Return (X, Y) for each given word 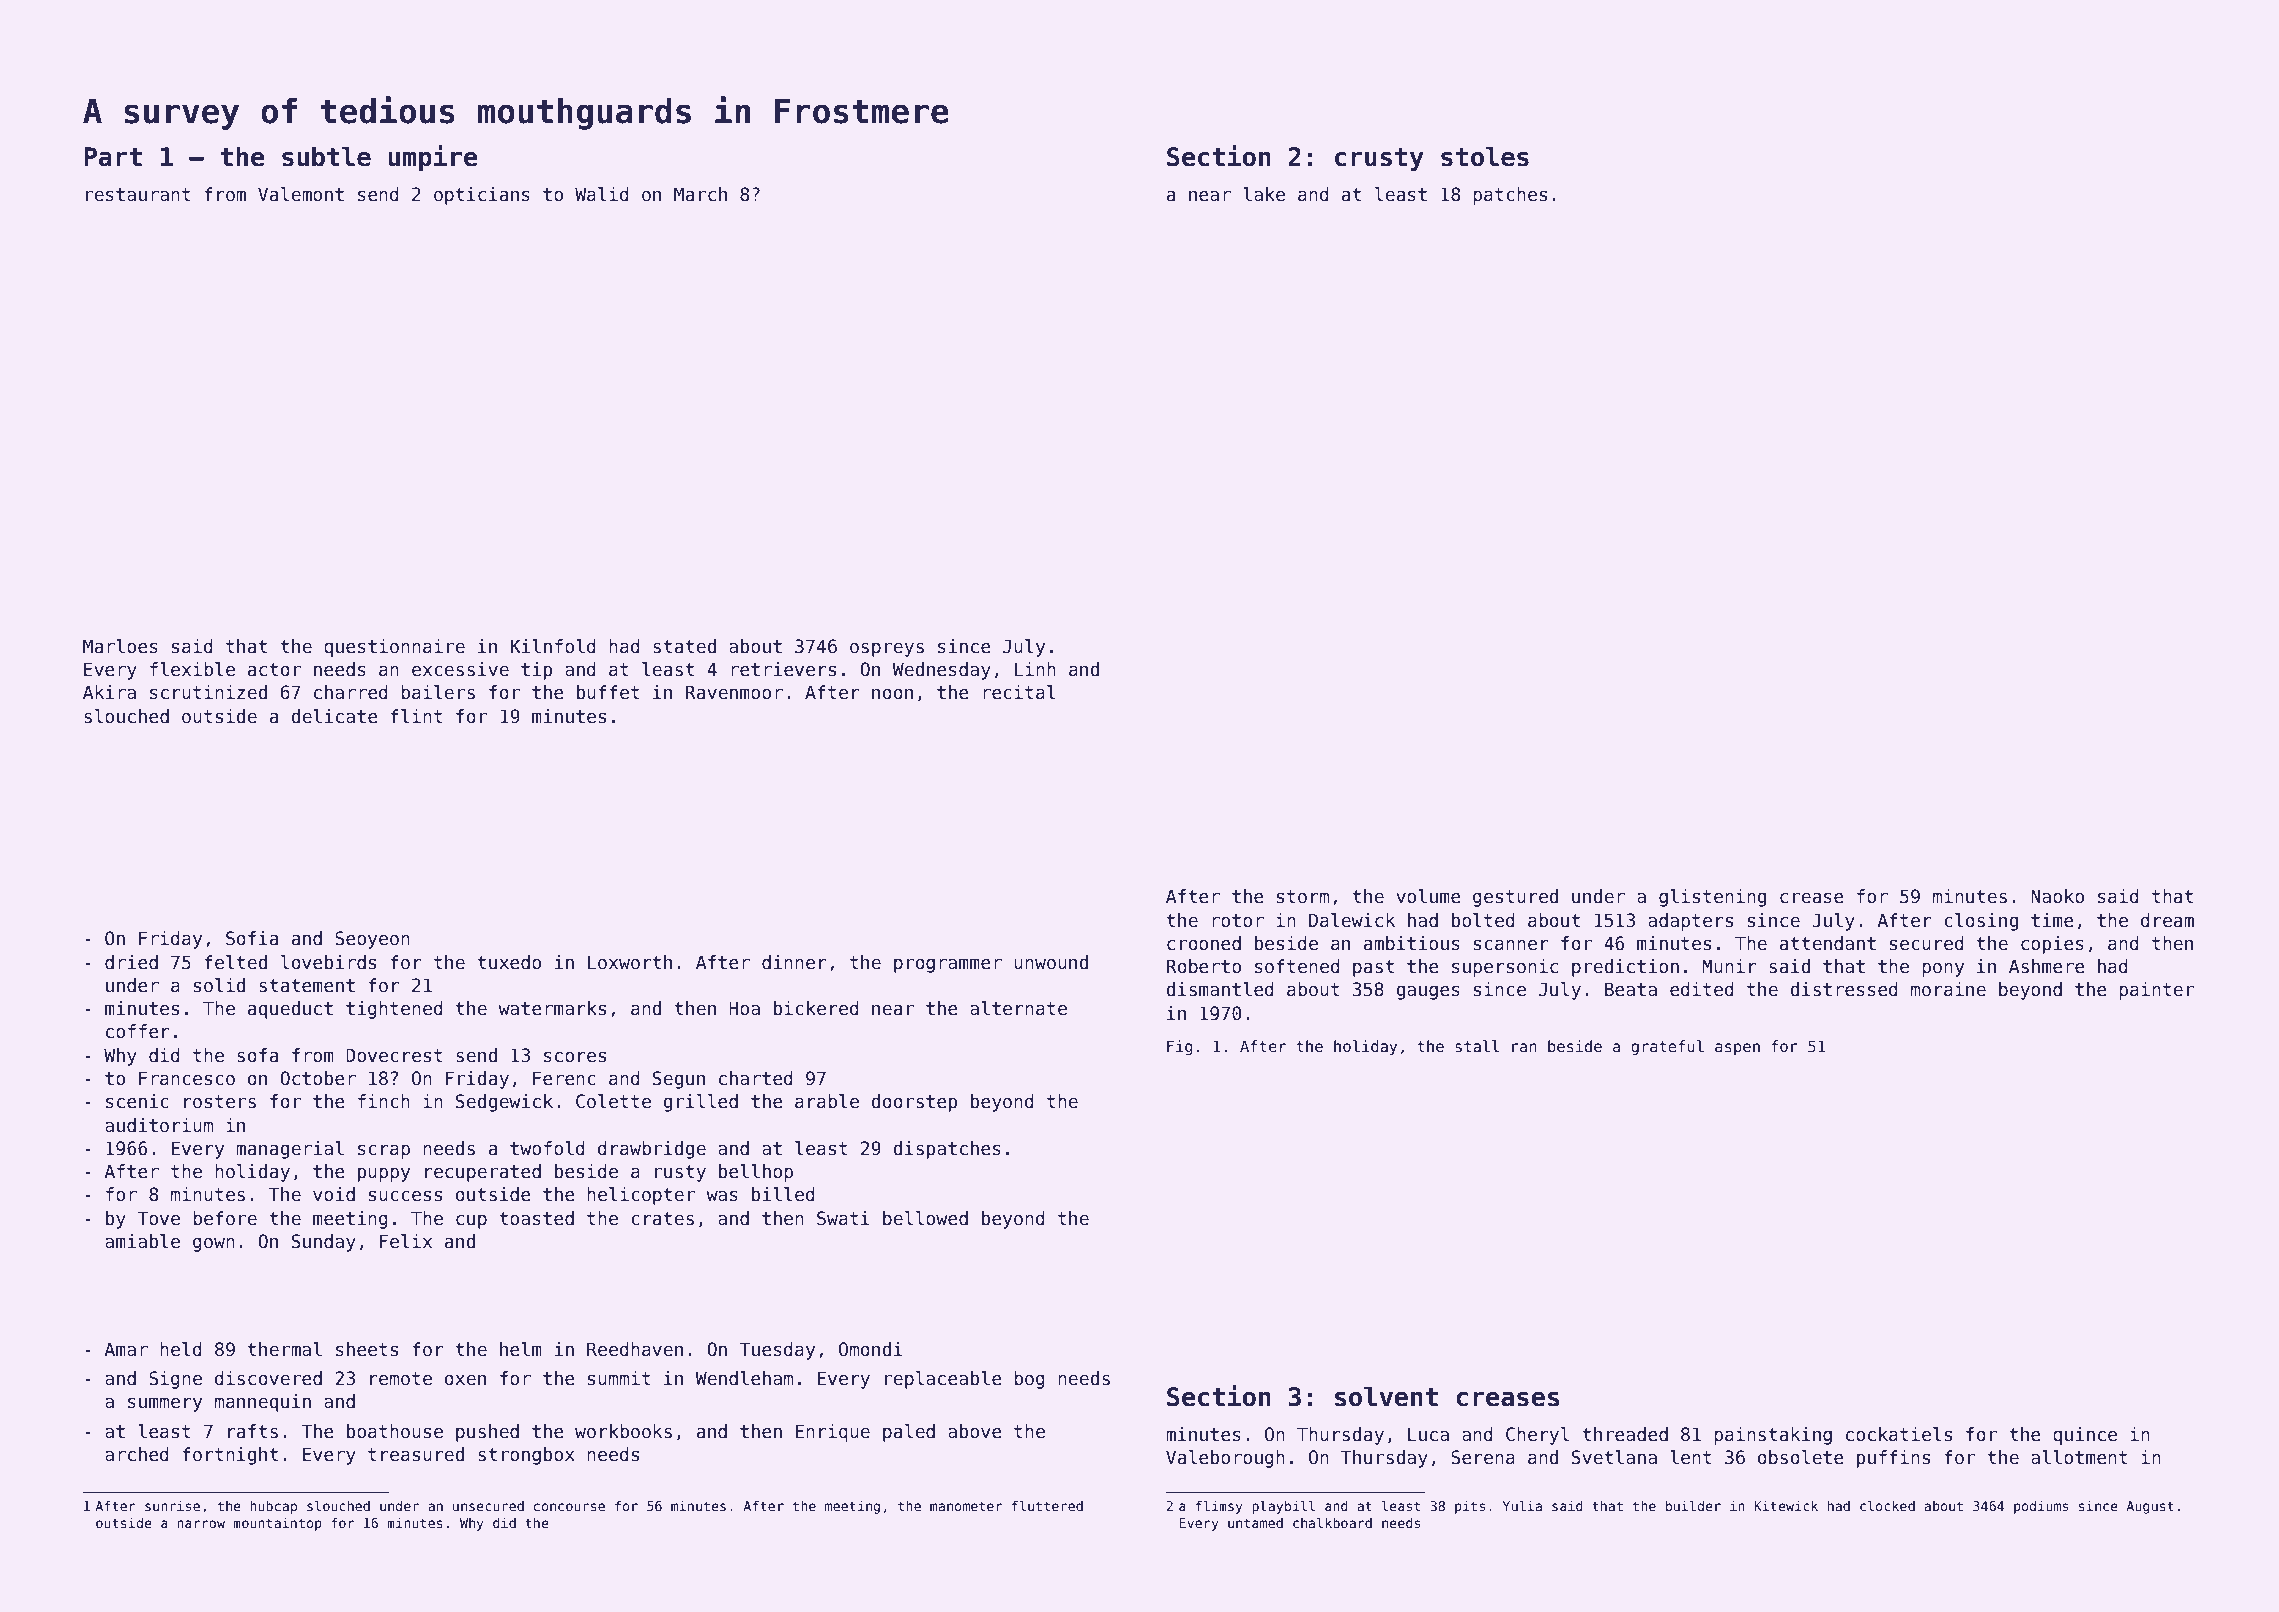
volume (1428, 896)
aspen (1737, 1049)
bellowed (925, 1218)
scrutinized (208, 692)
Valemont (301, 194)
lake (1264, 194)
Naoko (2057, 896)
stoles (1485, 156)
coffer (138, 1031)
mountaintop (277, 1524)
